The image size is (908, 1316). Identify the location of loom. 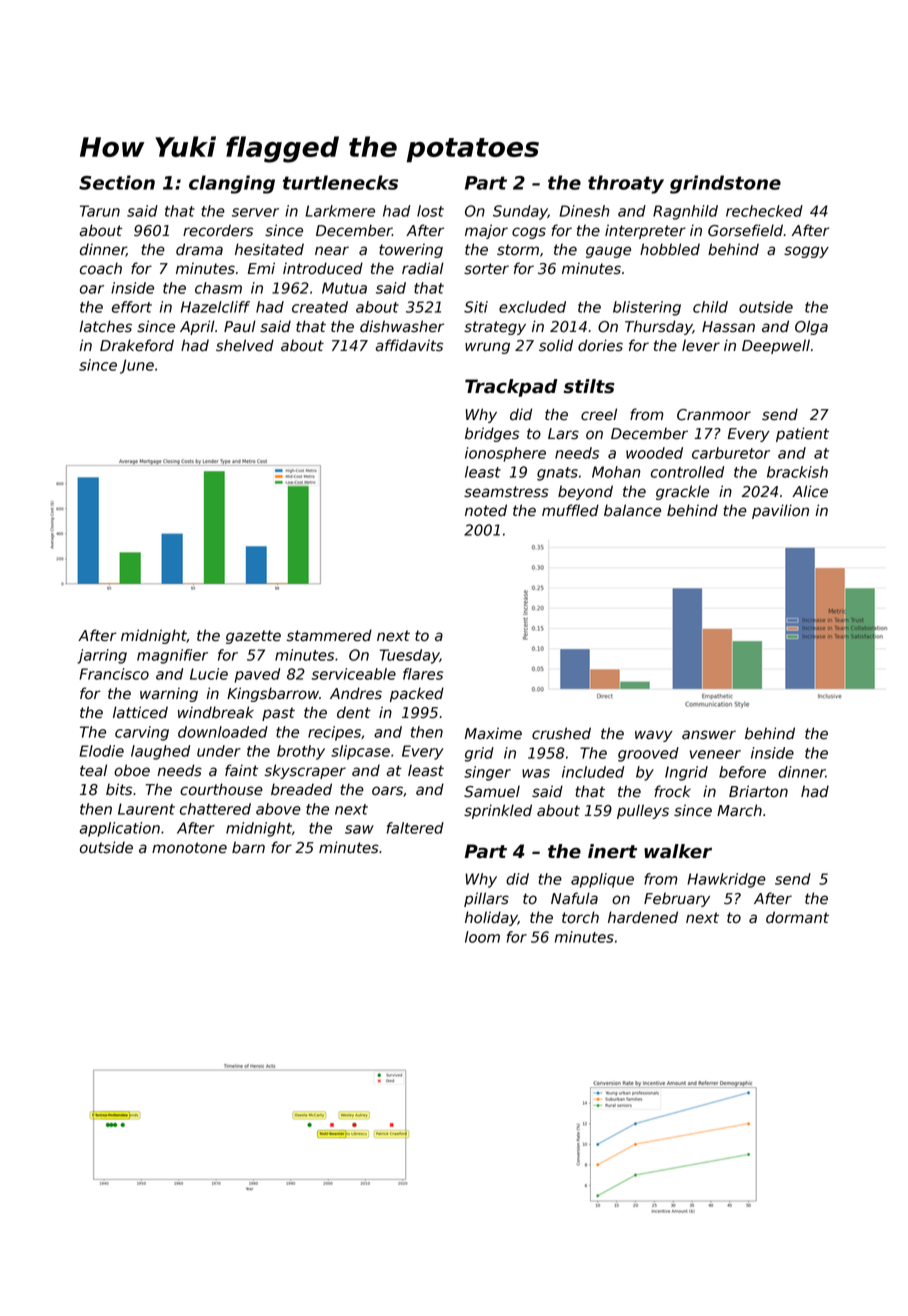
(482, 937).
